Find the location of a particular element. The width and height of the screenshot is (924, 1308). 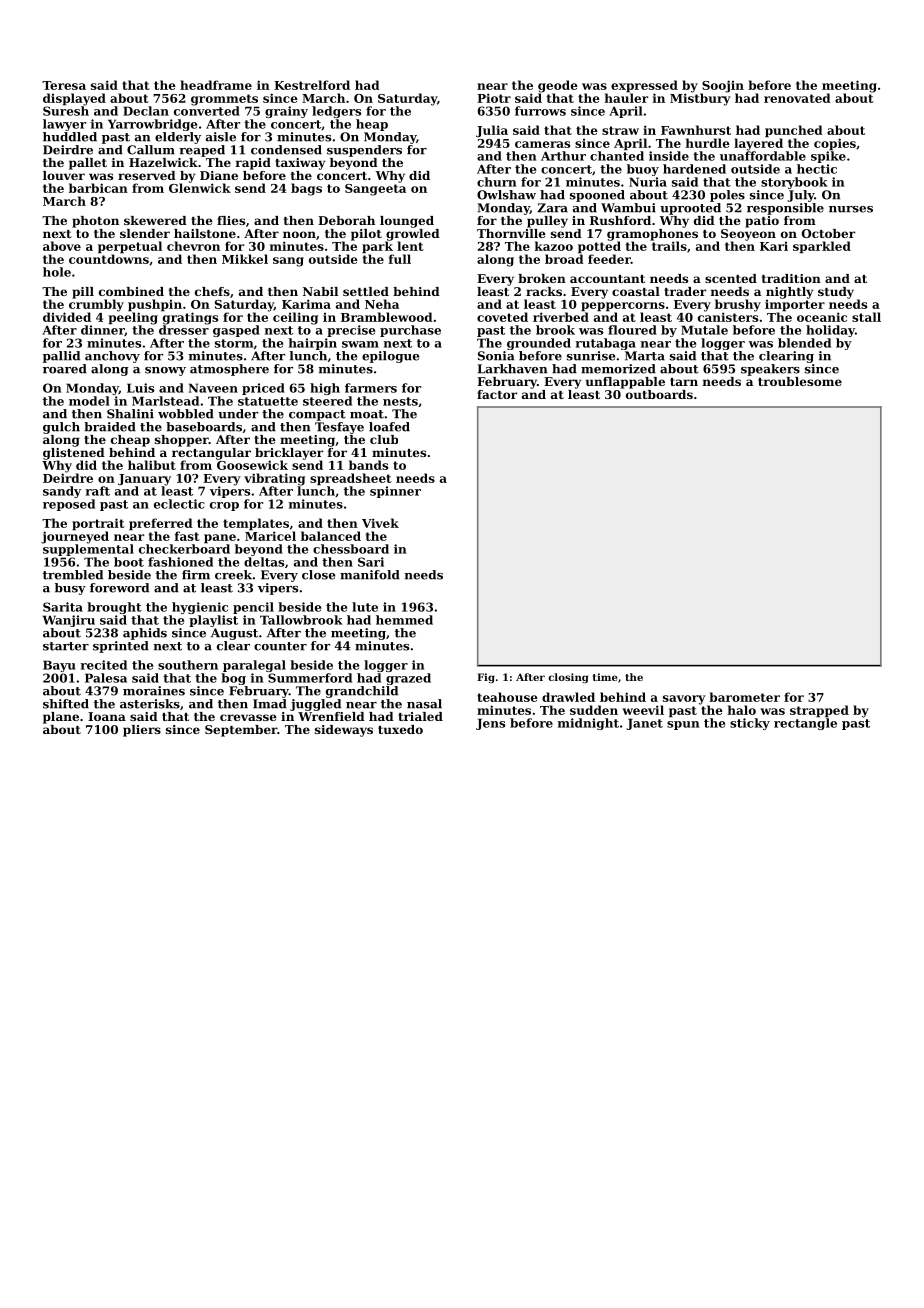

pliers is located at coordinates (142, 731).
